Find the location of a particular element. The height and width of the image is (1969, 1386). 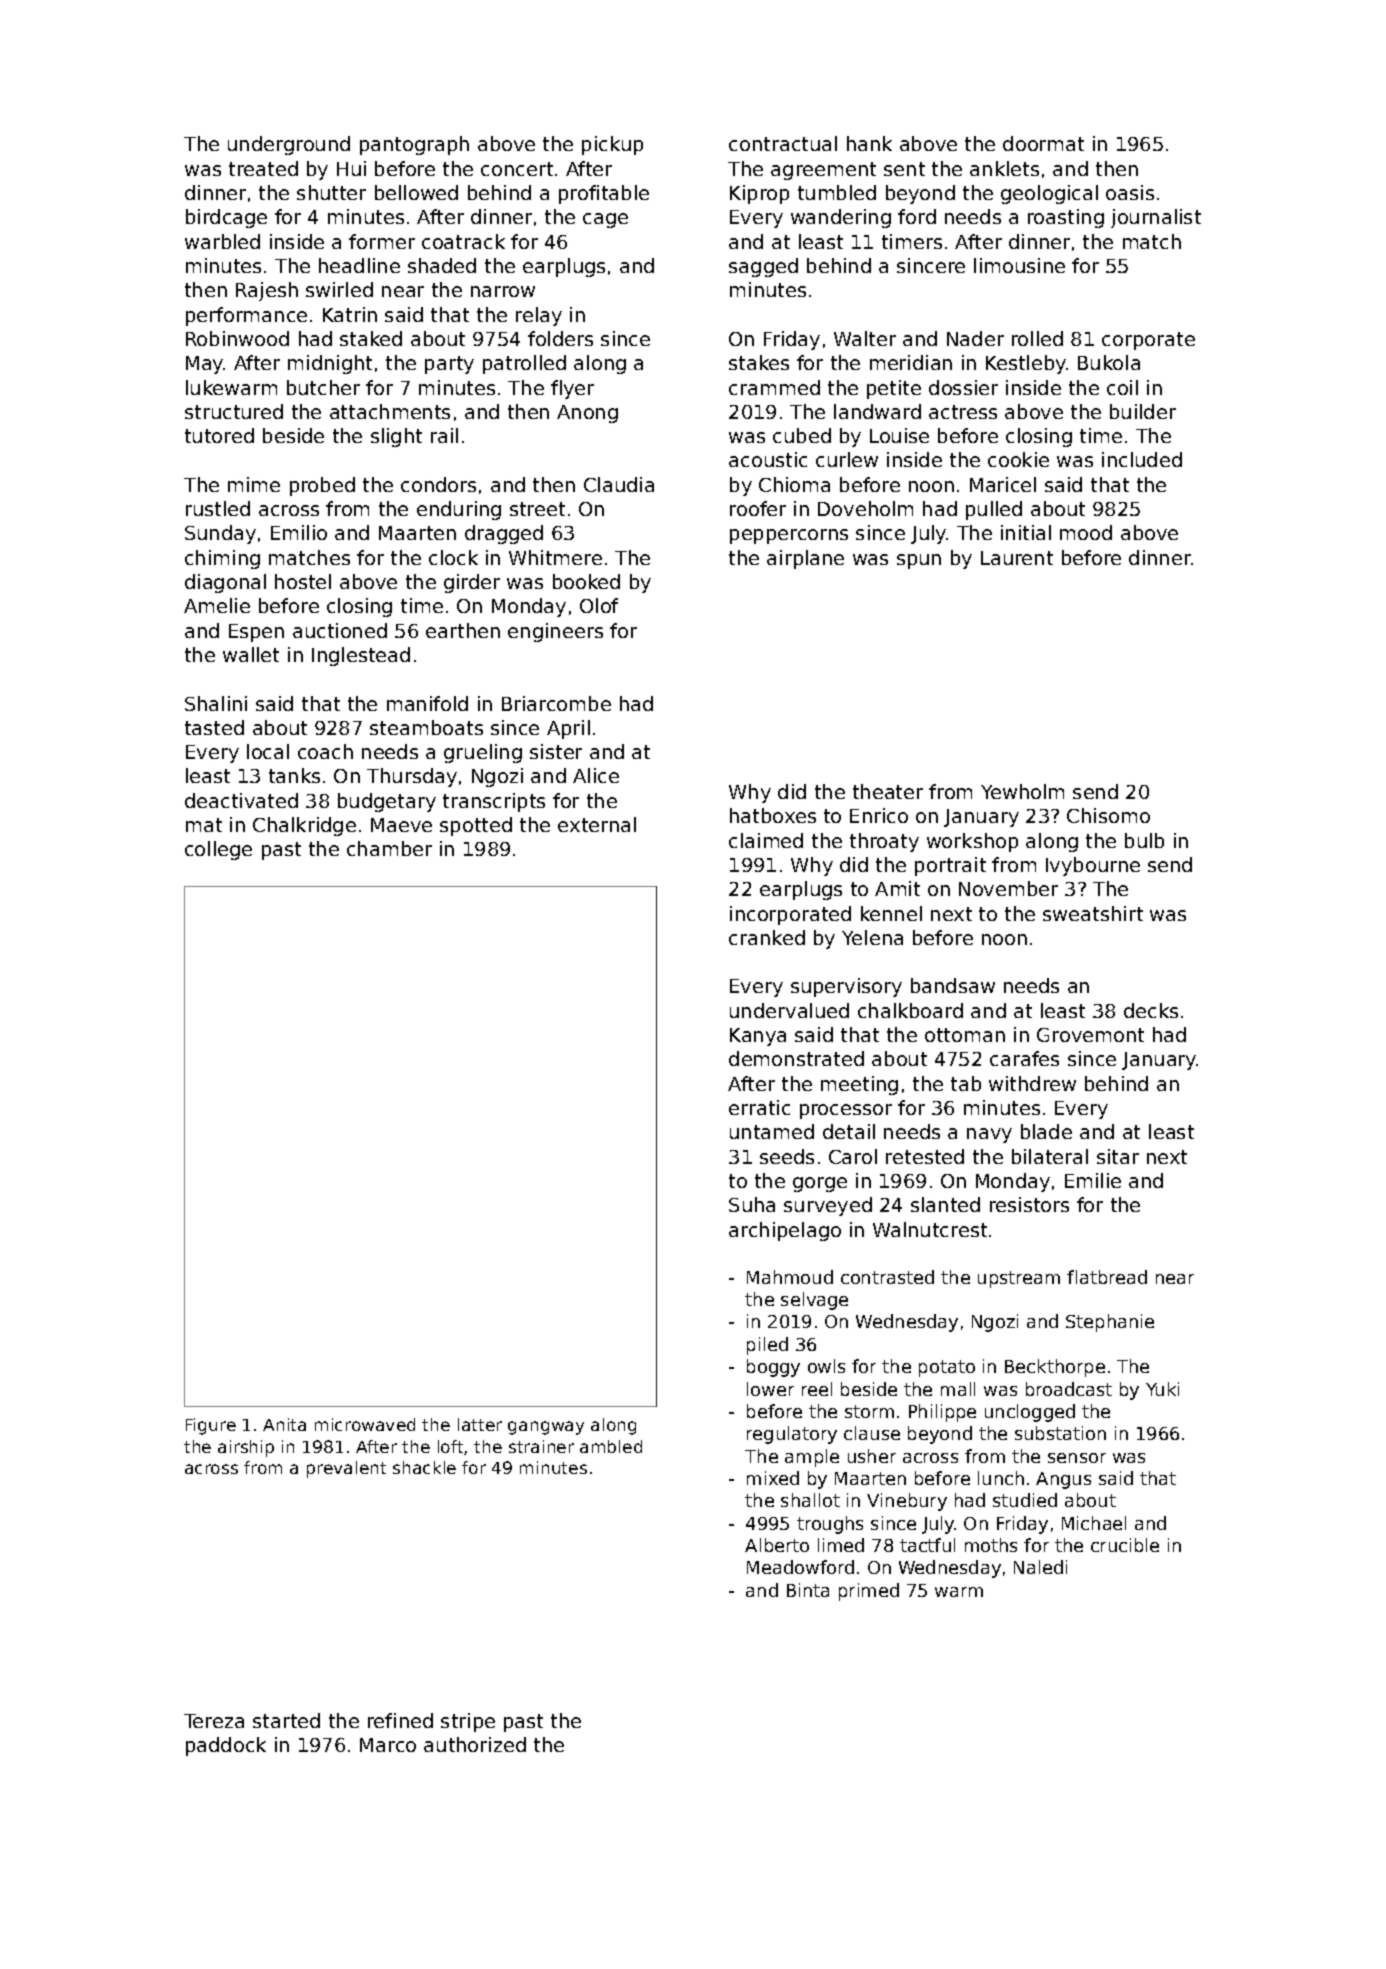

Figure is located at coordinates (211, 1426).
